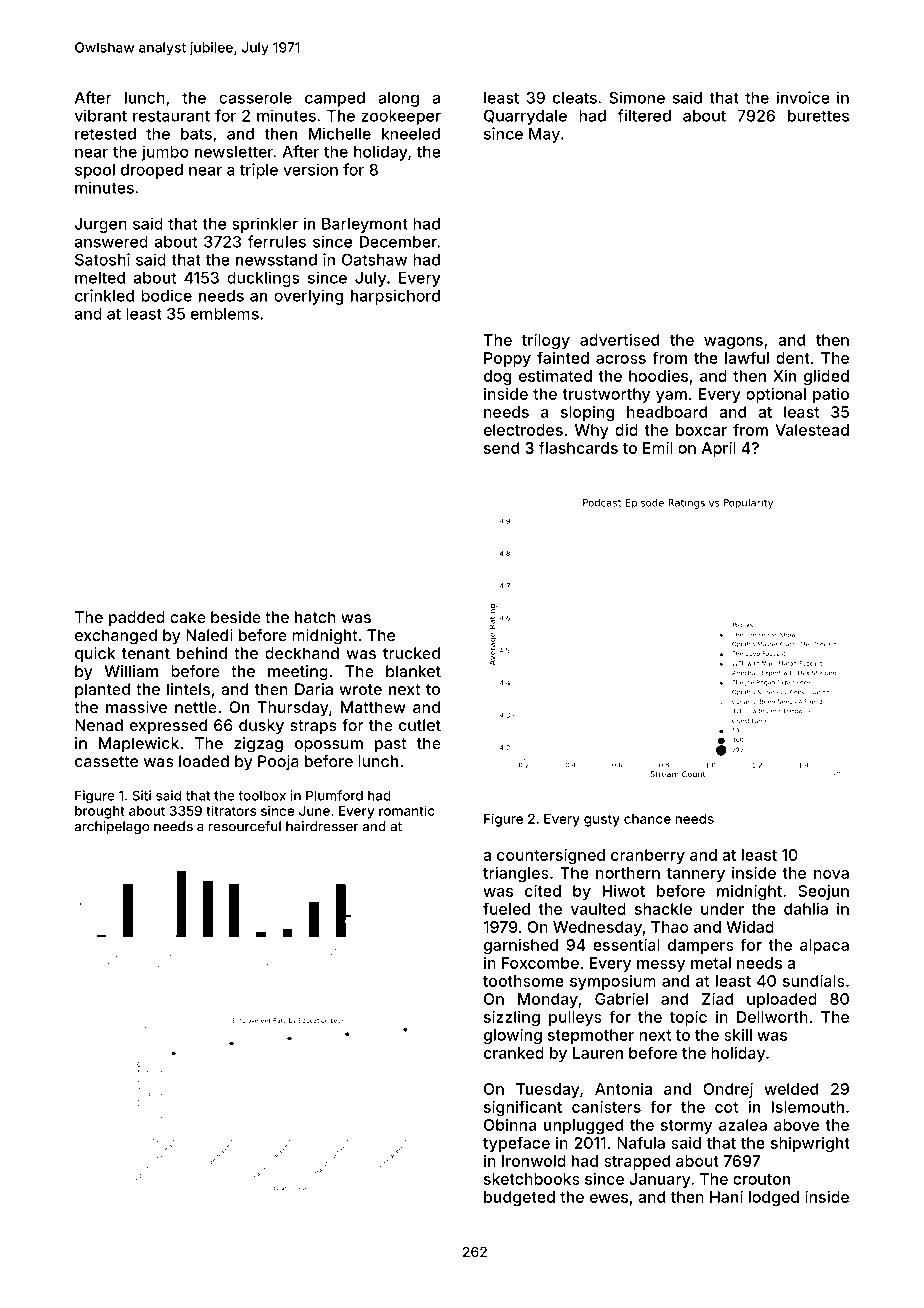 This page has height=1308, width=924. I want to click on Simone, so click(637, 97).
